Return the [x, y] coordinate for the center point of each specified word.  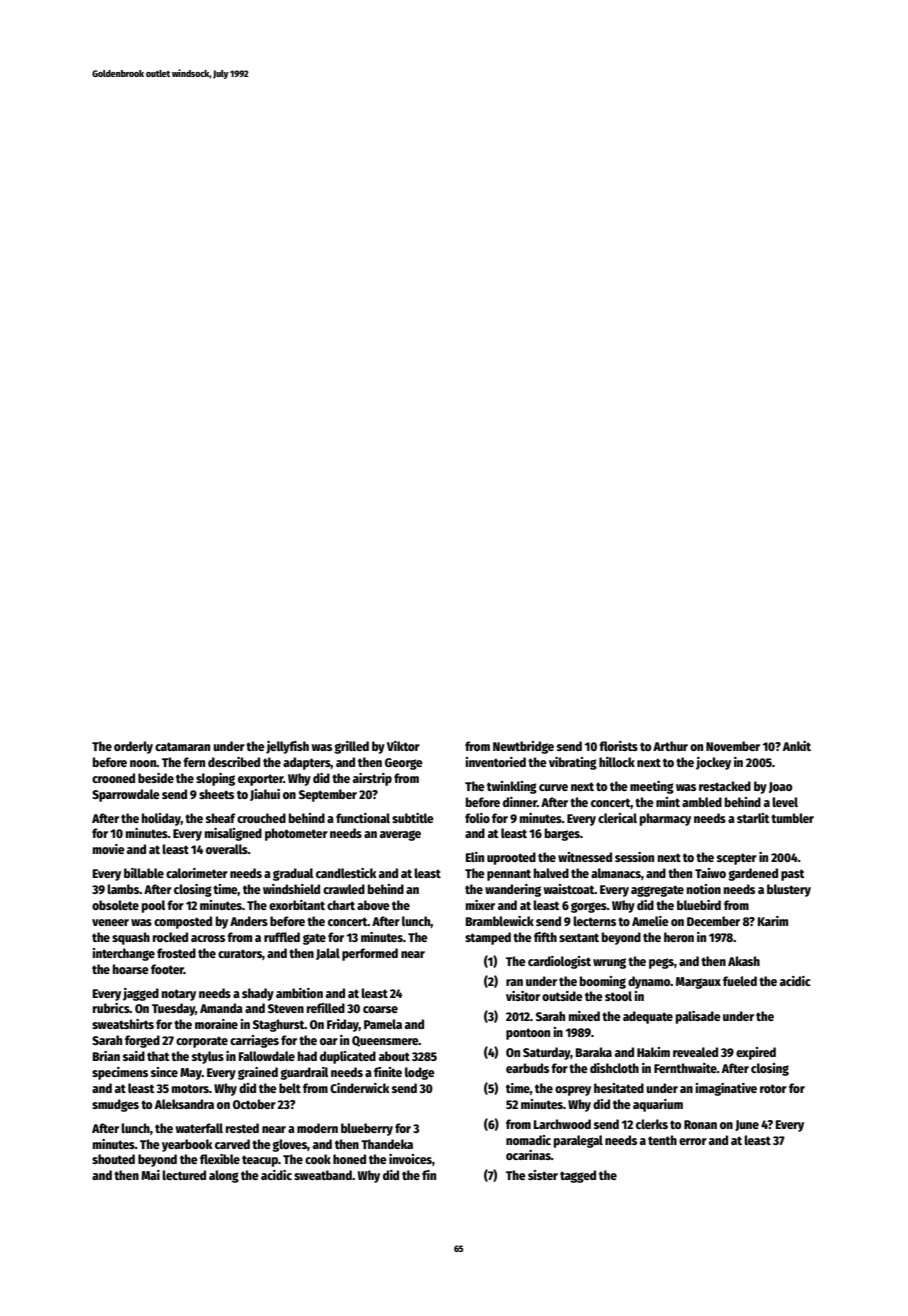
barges [562, 834]
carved [232, 1144]
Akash [744, 961]
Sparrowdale [126, 795]
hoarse [131, 969]
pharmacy [665, 819]
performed [370, 954]
